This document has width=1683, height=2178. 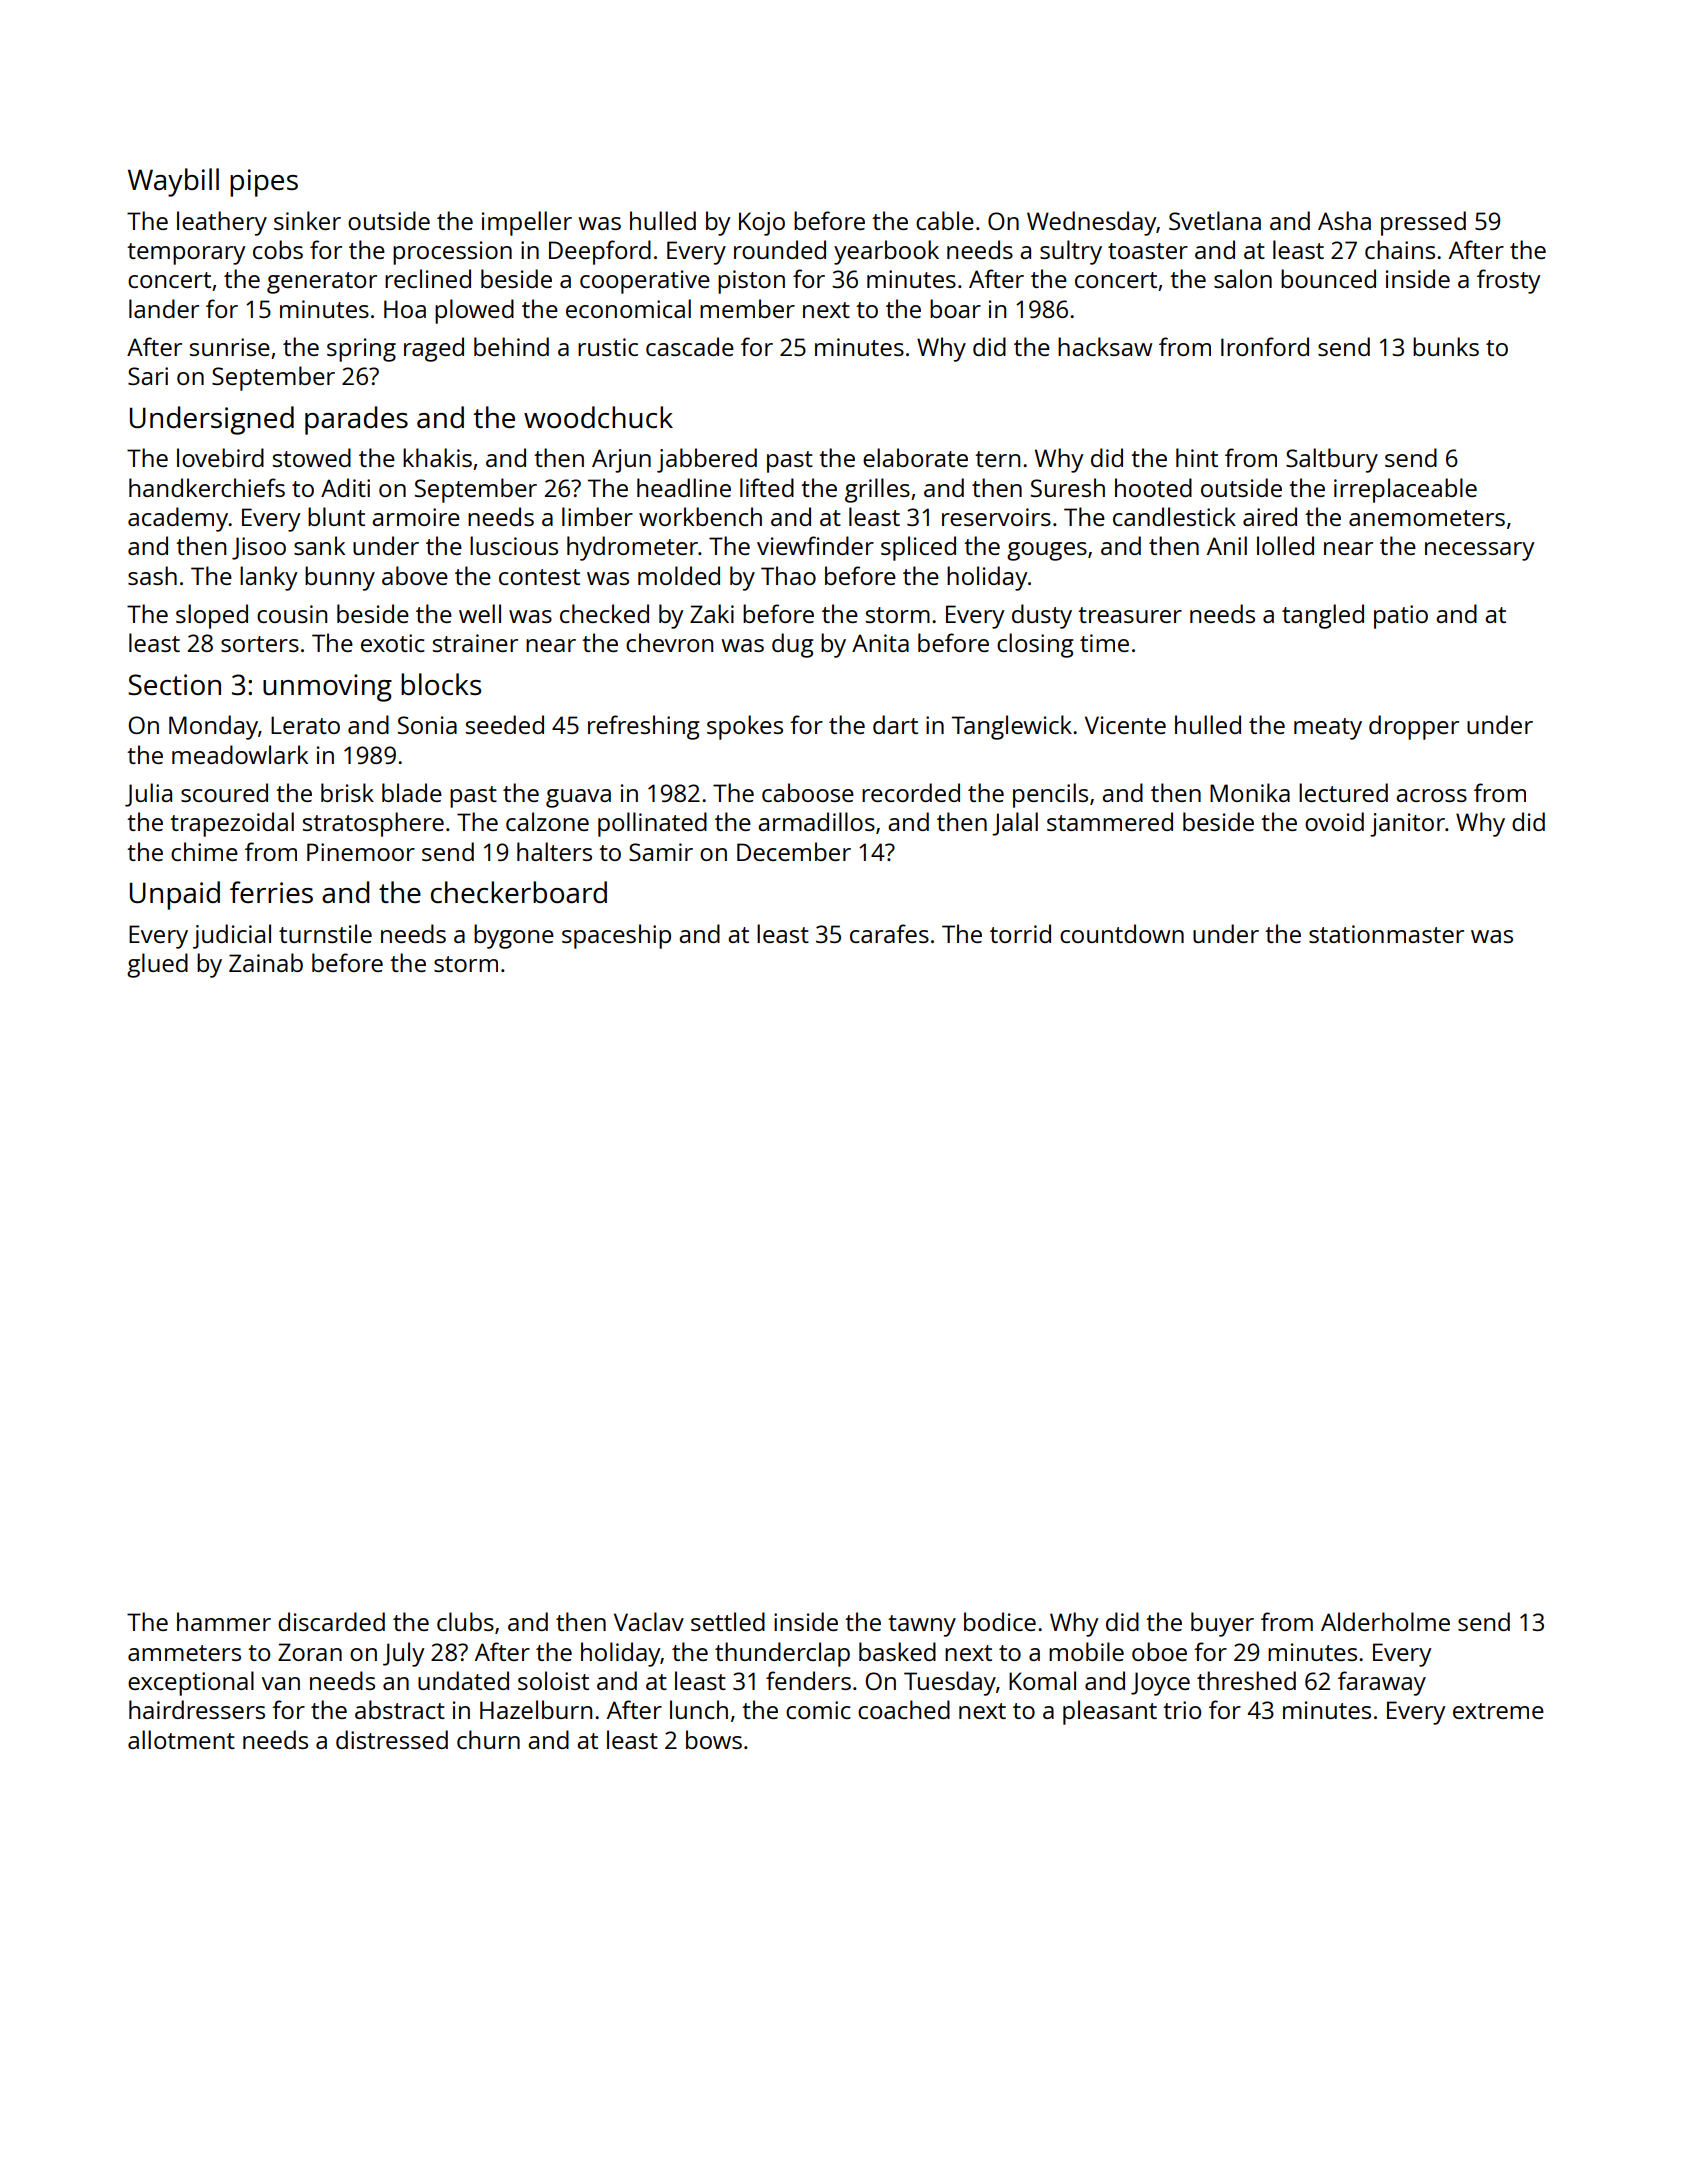 I want to click on bunks, so click(x=1446, y=346).
